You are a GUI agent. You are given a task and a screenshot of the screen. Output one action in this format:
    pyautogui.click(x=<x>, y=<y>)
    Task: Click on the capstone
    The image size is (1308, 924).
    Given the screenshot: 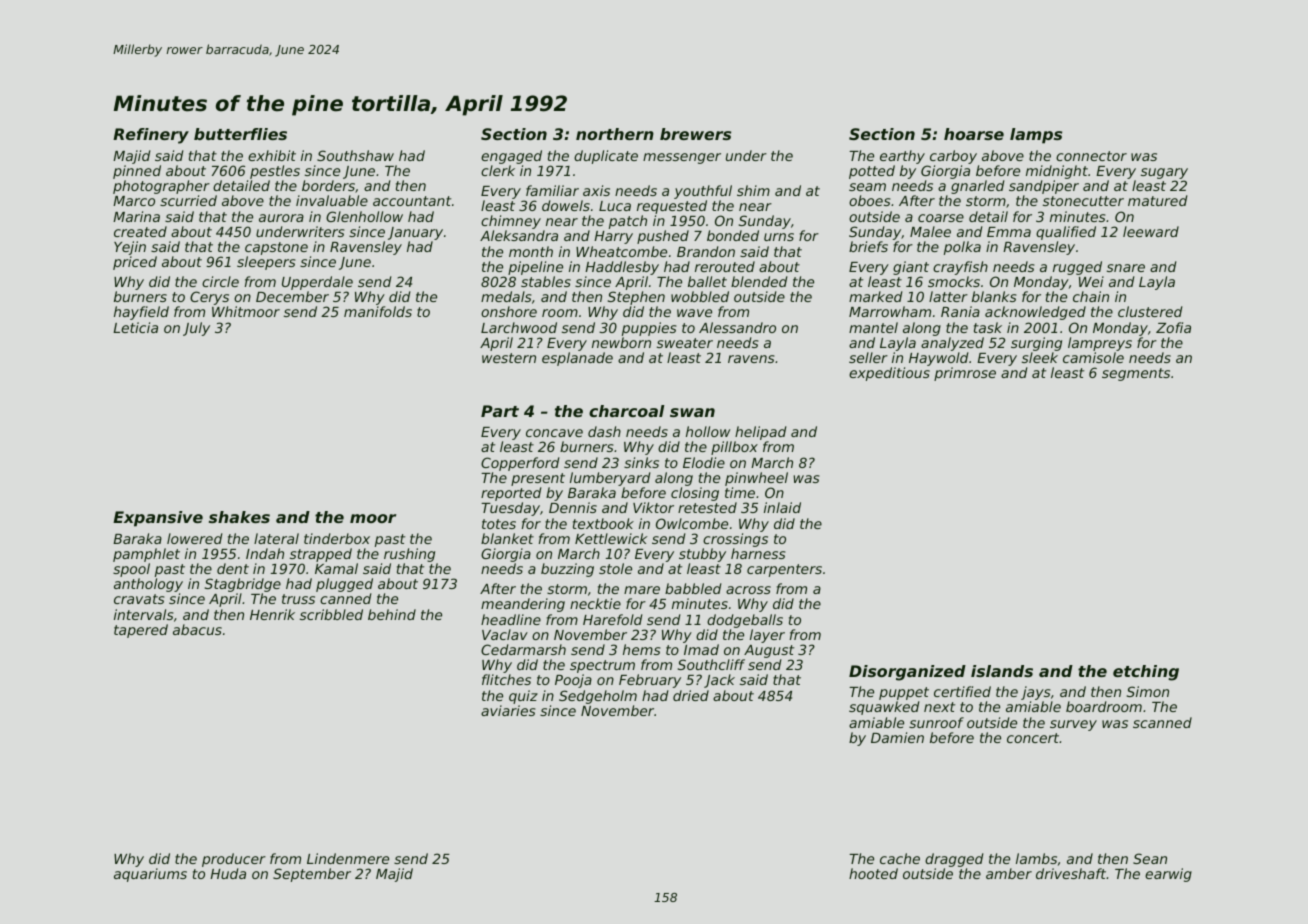 What is the action you would take?
    pyautogui.click(x=276, y=248)
